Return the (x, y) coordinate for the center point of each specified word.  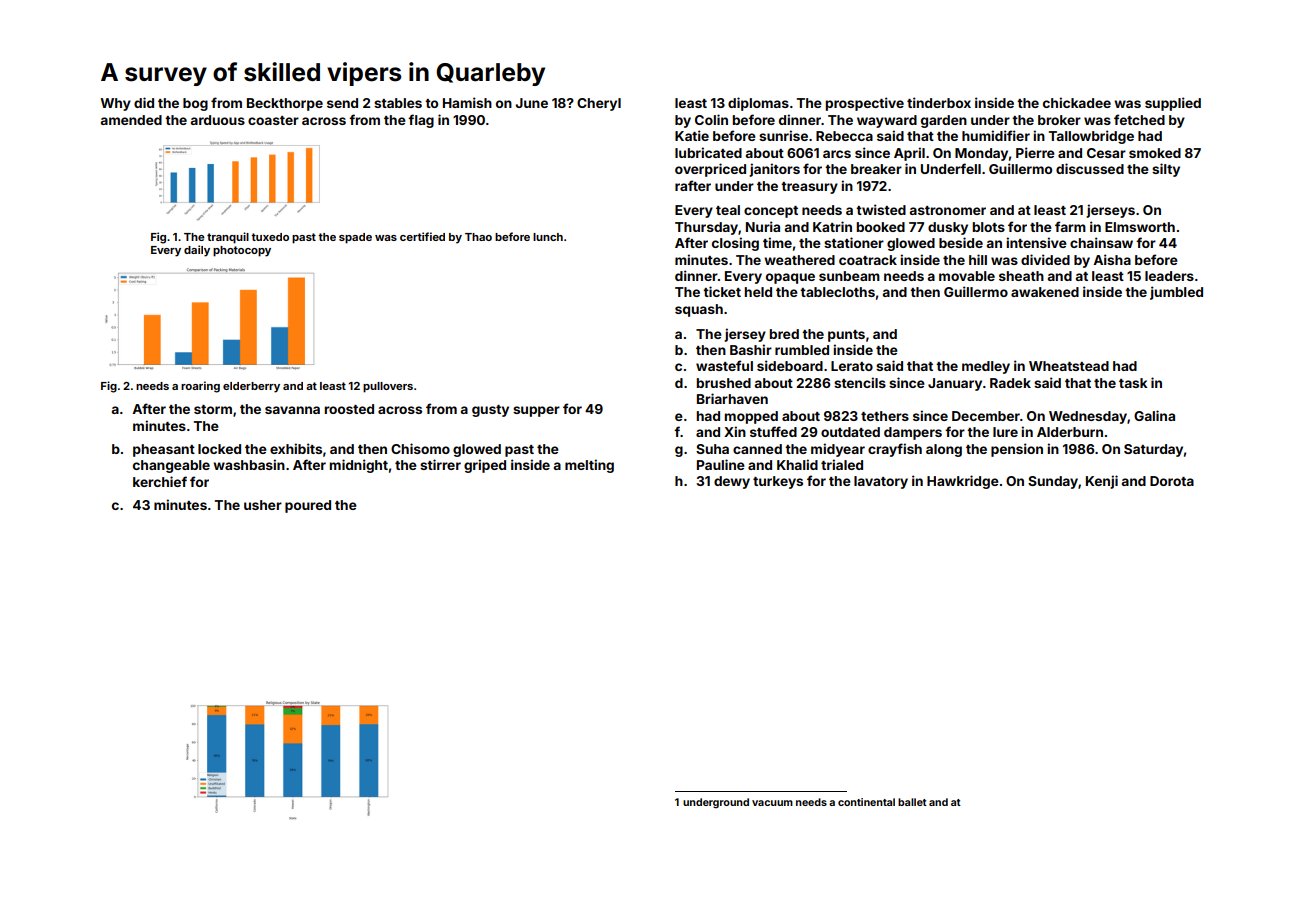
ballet (912, 802)
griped (485, 466)
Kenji (1102, 482)
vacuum (772, 803)
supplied (1173, 104)
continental (866, 802)
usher (263, 505)
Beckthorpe (285, 104)
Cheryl (599, 104)
